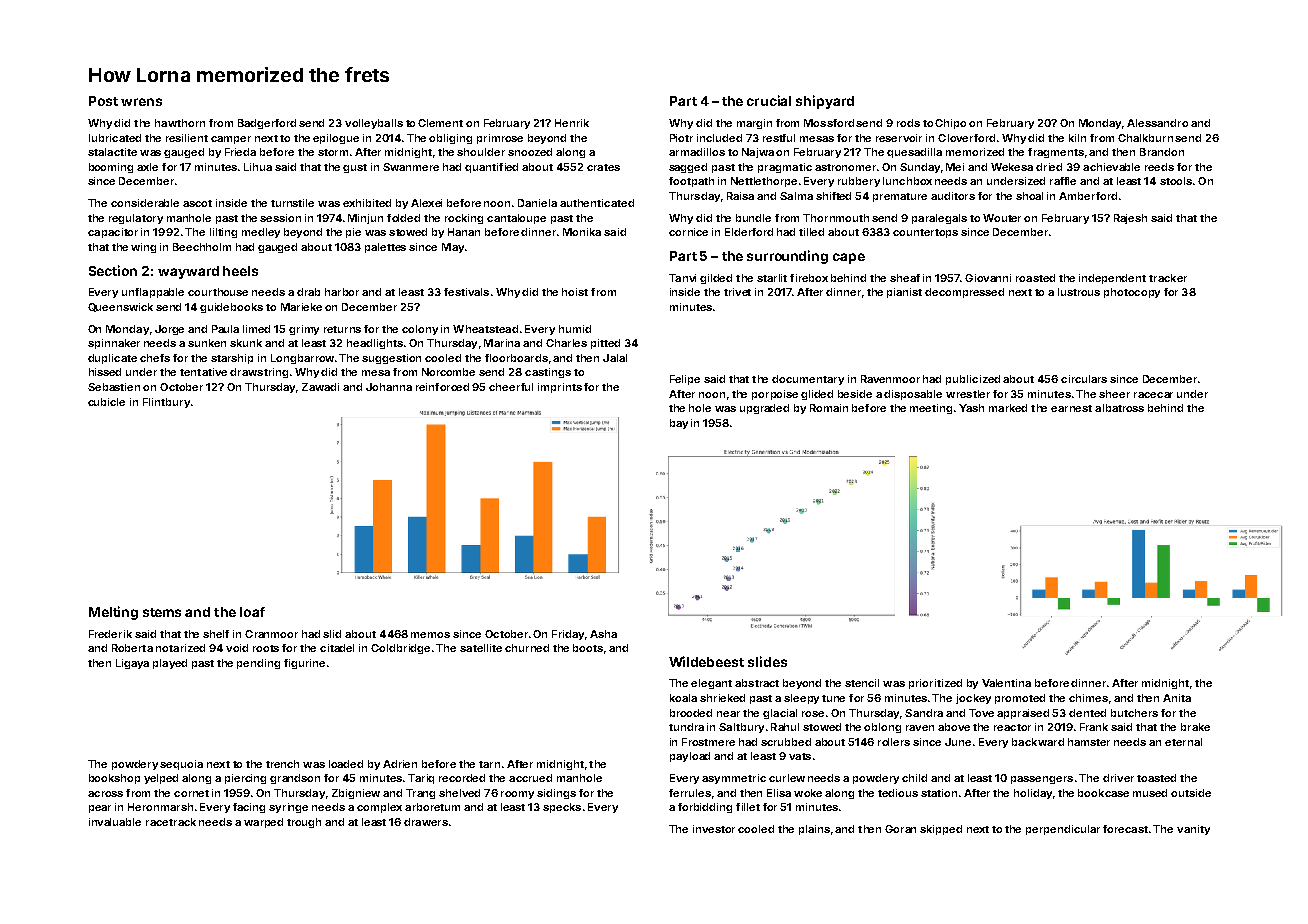 The image size is (1308, 924). I want to click on racecar, so click(1153, 395).
